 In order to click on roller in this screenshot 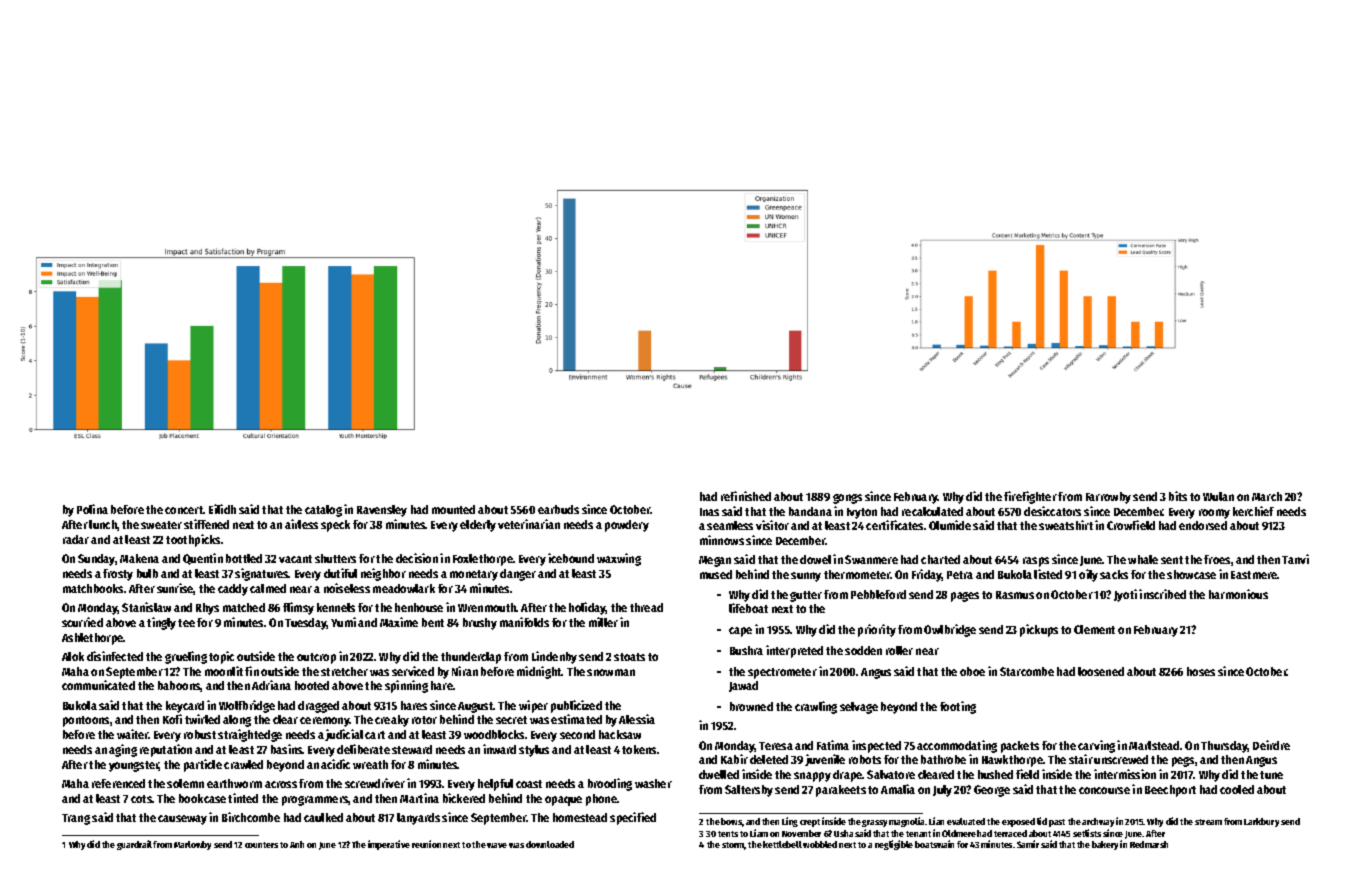, I will do `click(899, 650)`.
